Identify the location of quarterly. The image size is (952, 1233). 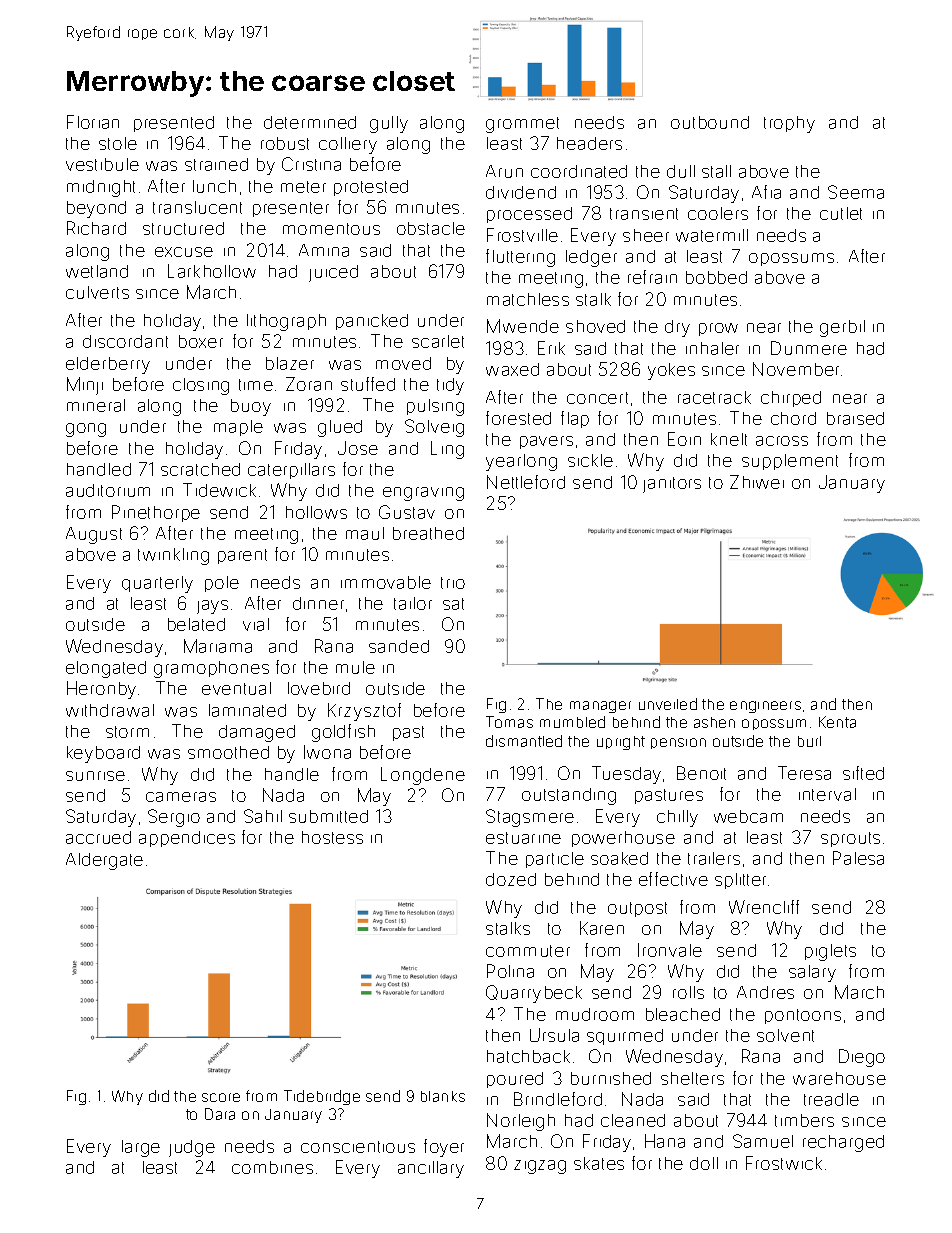
(157, 584).
